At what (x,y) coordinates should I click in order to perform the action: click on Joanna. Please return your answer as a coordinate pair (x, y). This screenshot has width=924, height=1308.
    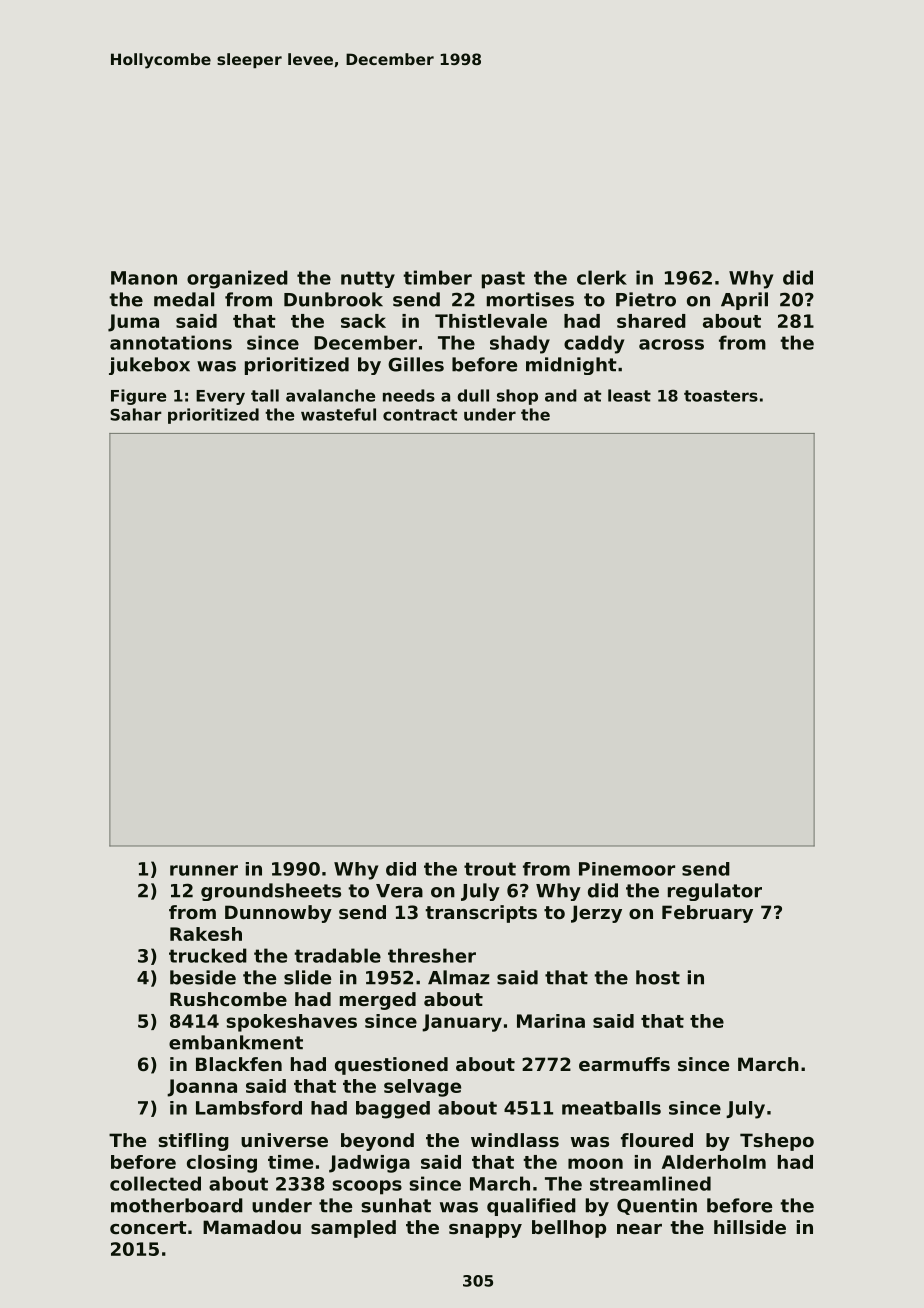
    Looking at the image, I should click on (202, 1088).
